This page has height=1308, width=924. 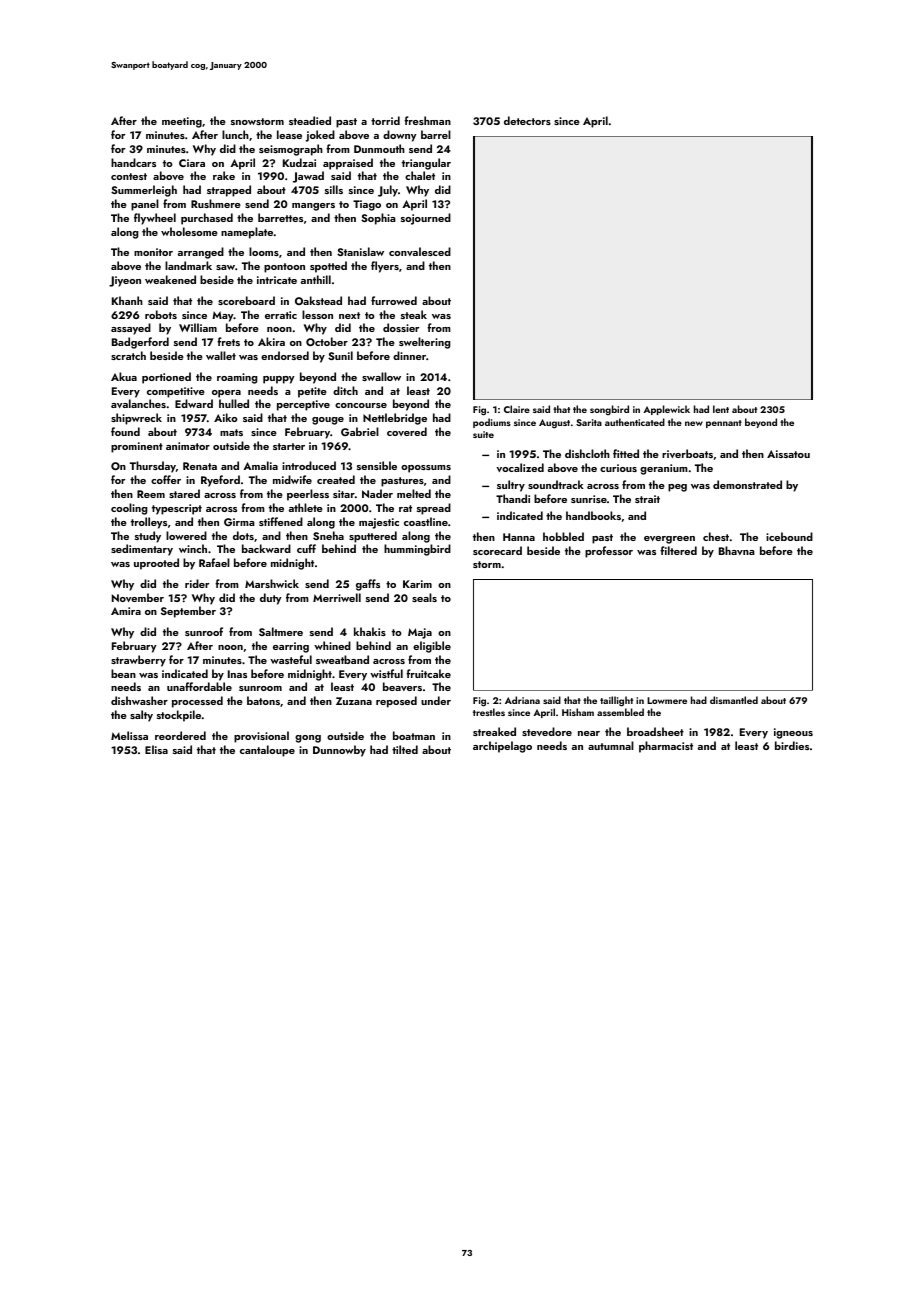 I want to click on demonstrated, so click(x=747, y=484).
